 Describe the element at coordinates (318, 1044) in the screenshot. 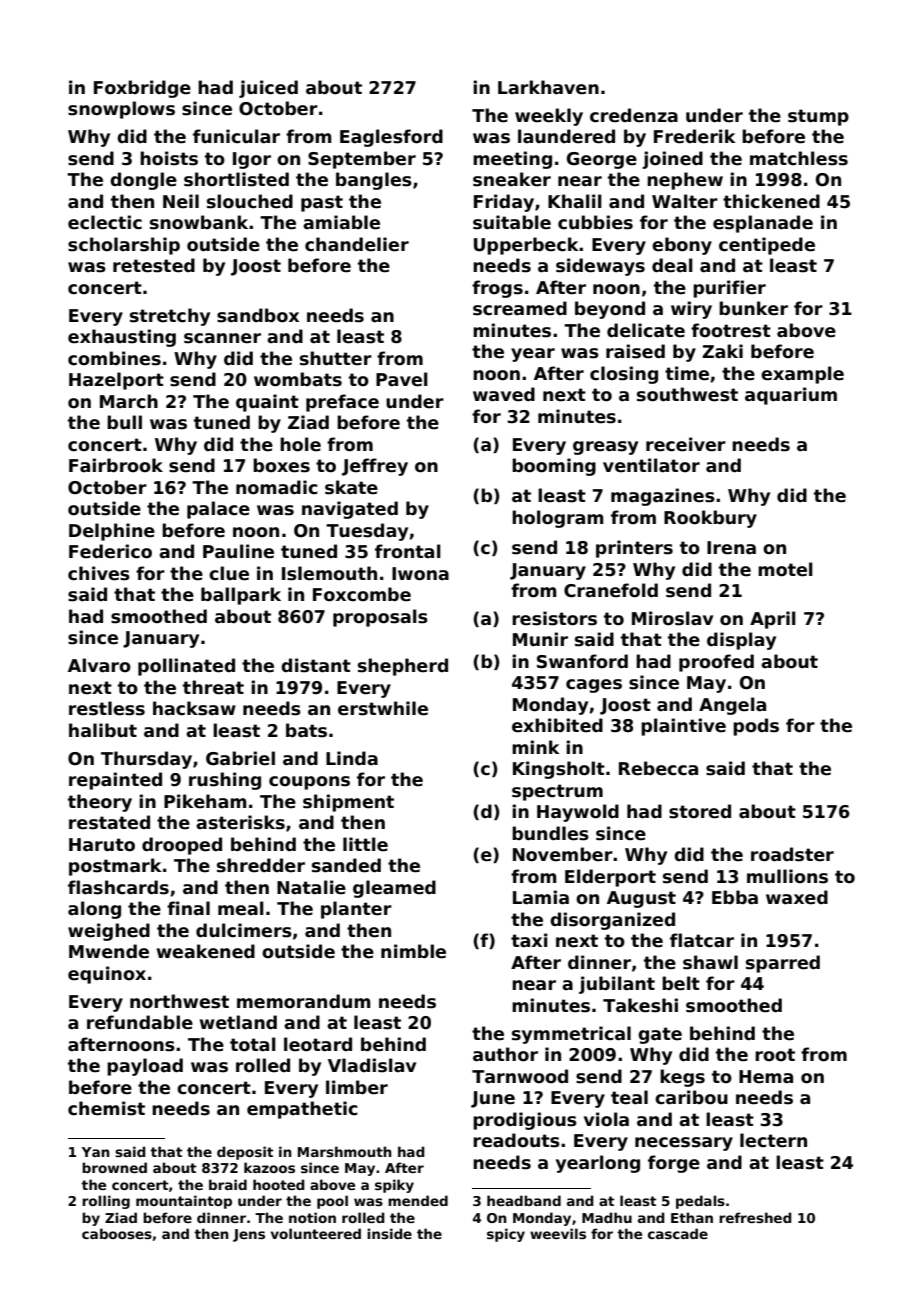

I see `leotard` at that location.
